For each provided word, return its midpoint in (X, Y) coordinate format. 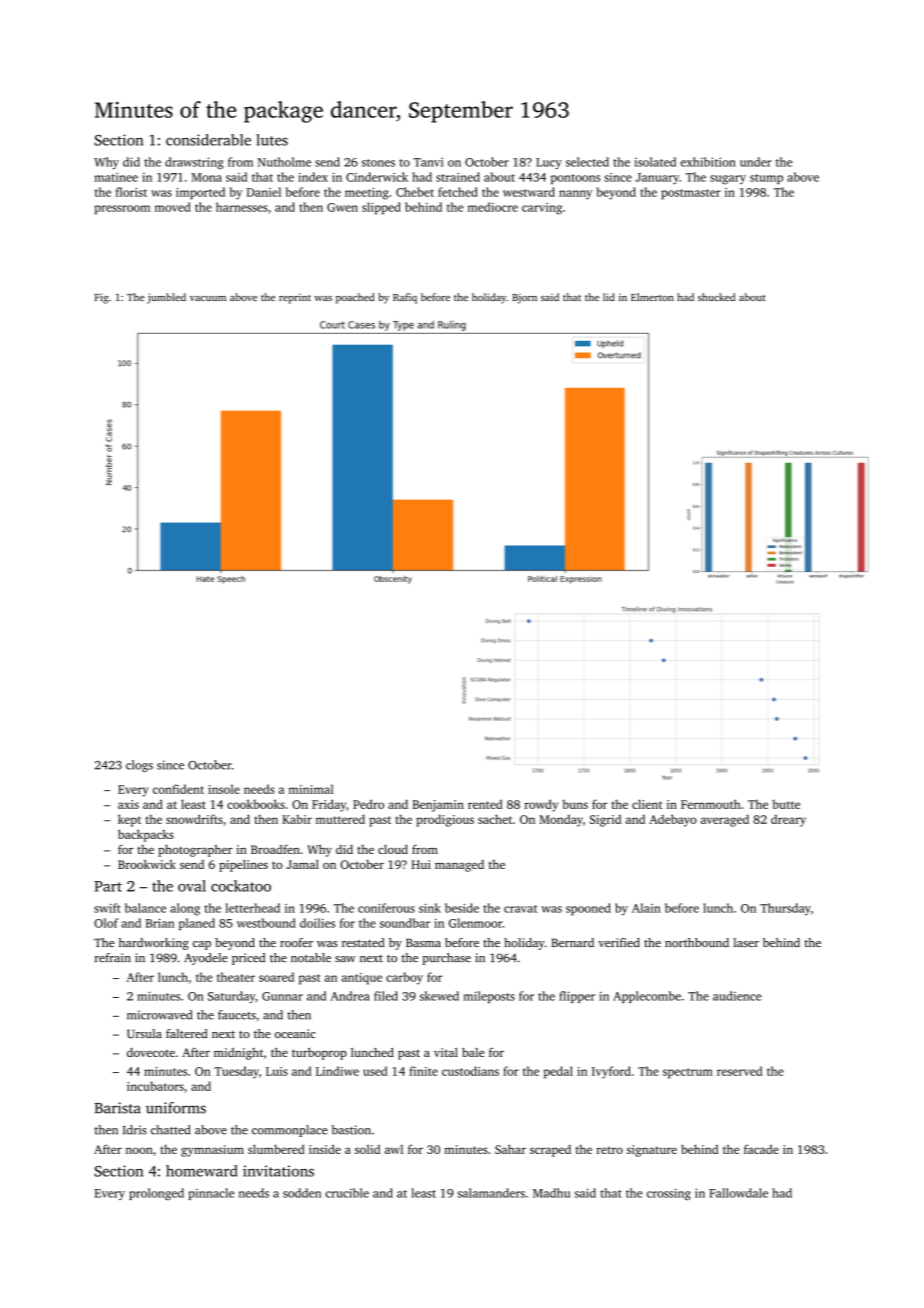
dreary (788, 820)
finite (423, 1071)
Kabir (297, 819)
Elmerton (652, 297)
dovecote (151, 1052)
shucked (716, 297)
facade (761, 1149)
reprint (295, 298)
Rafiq (405, 298)
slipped (381, 208)
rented (485, 804)
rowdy (541, 805)
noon (139, 1150)
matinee (116, 177)
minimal (311, 789)
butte (786, 804)
